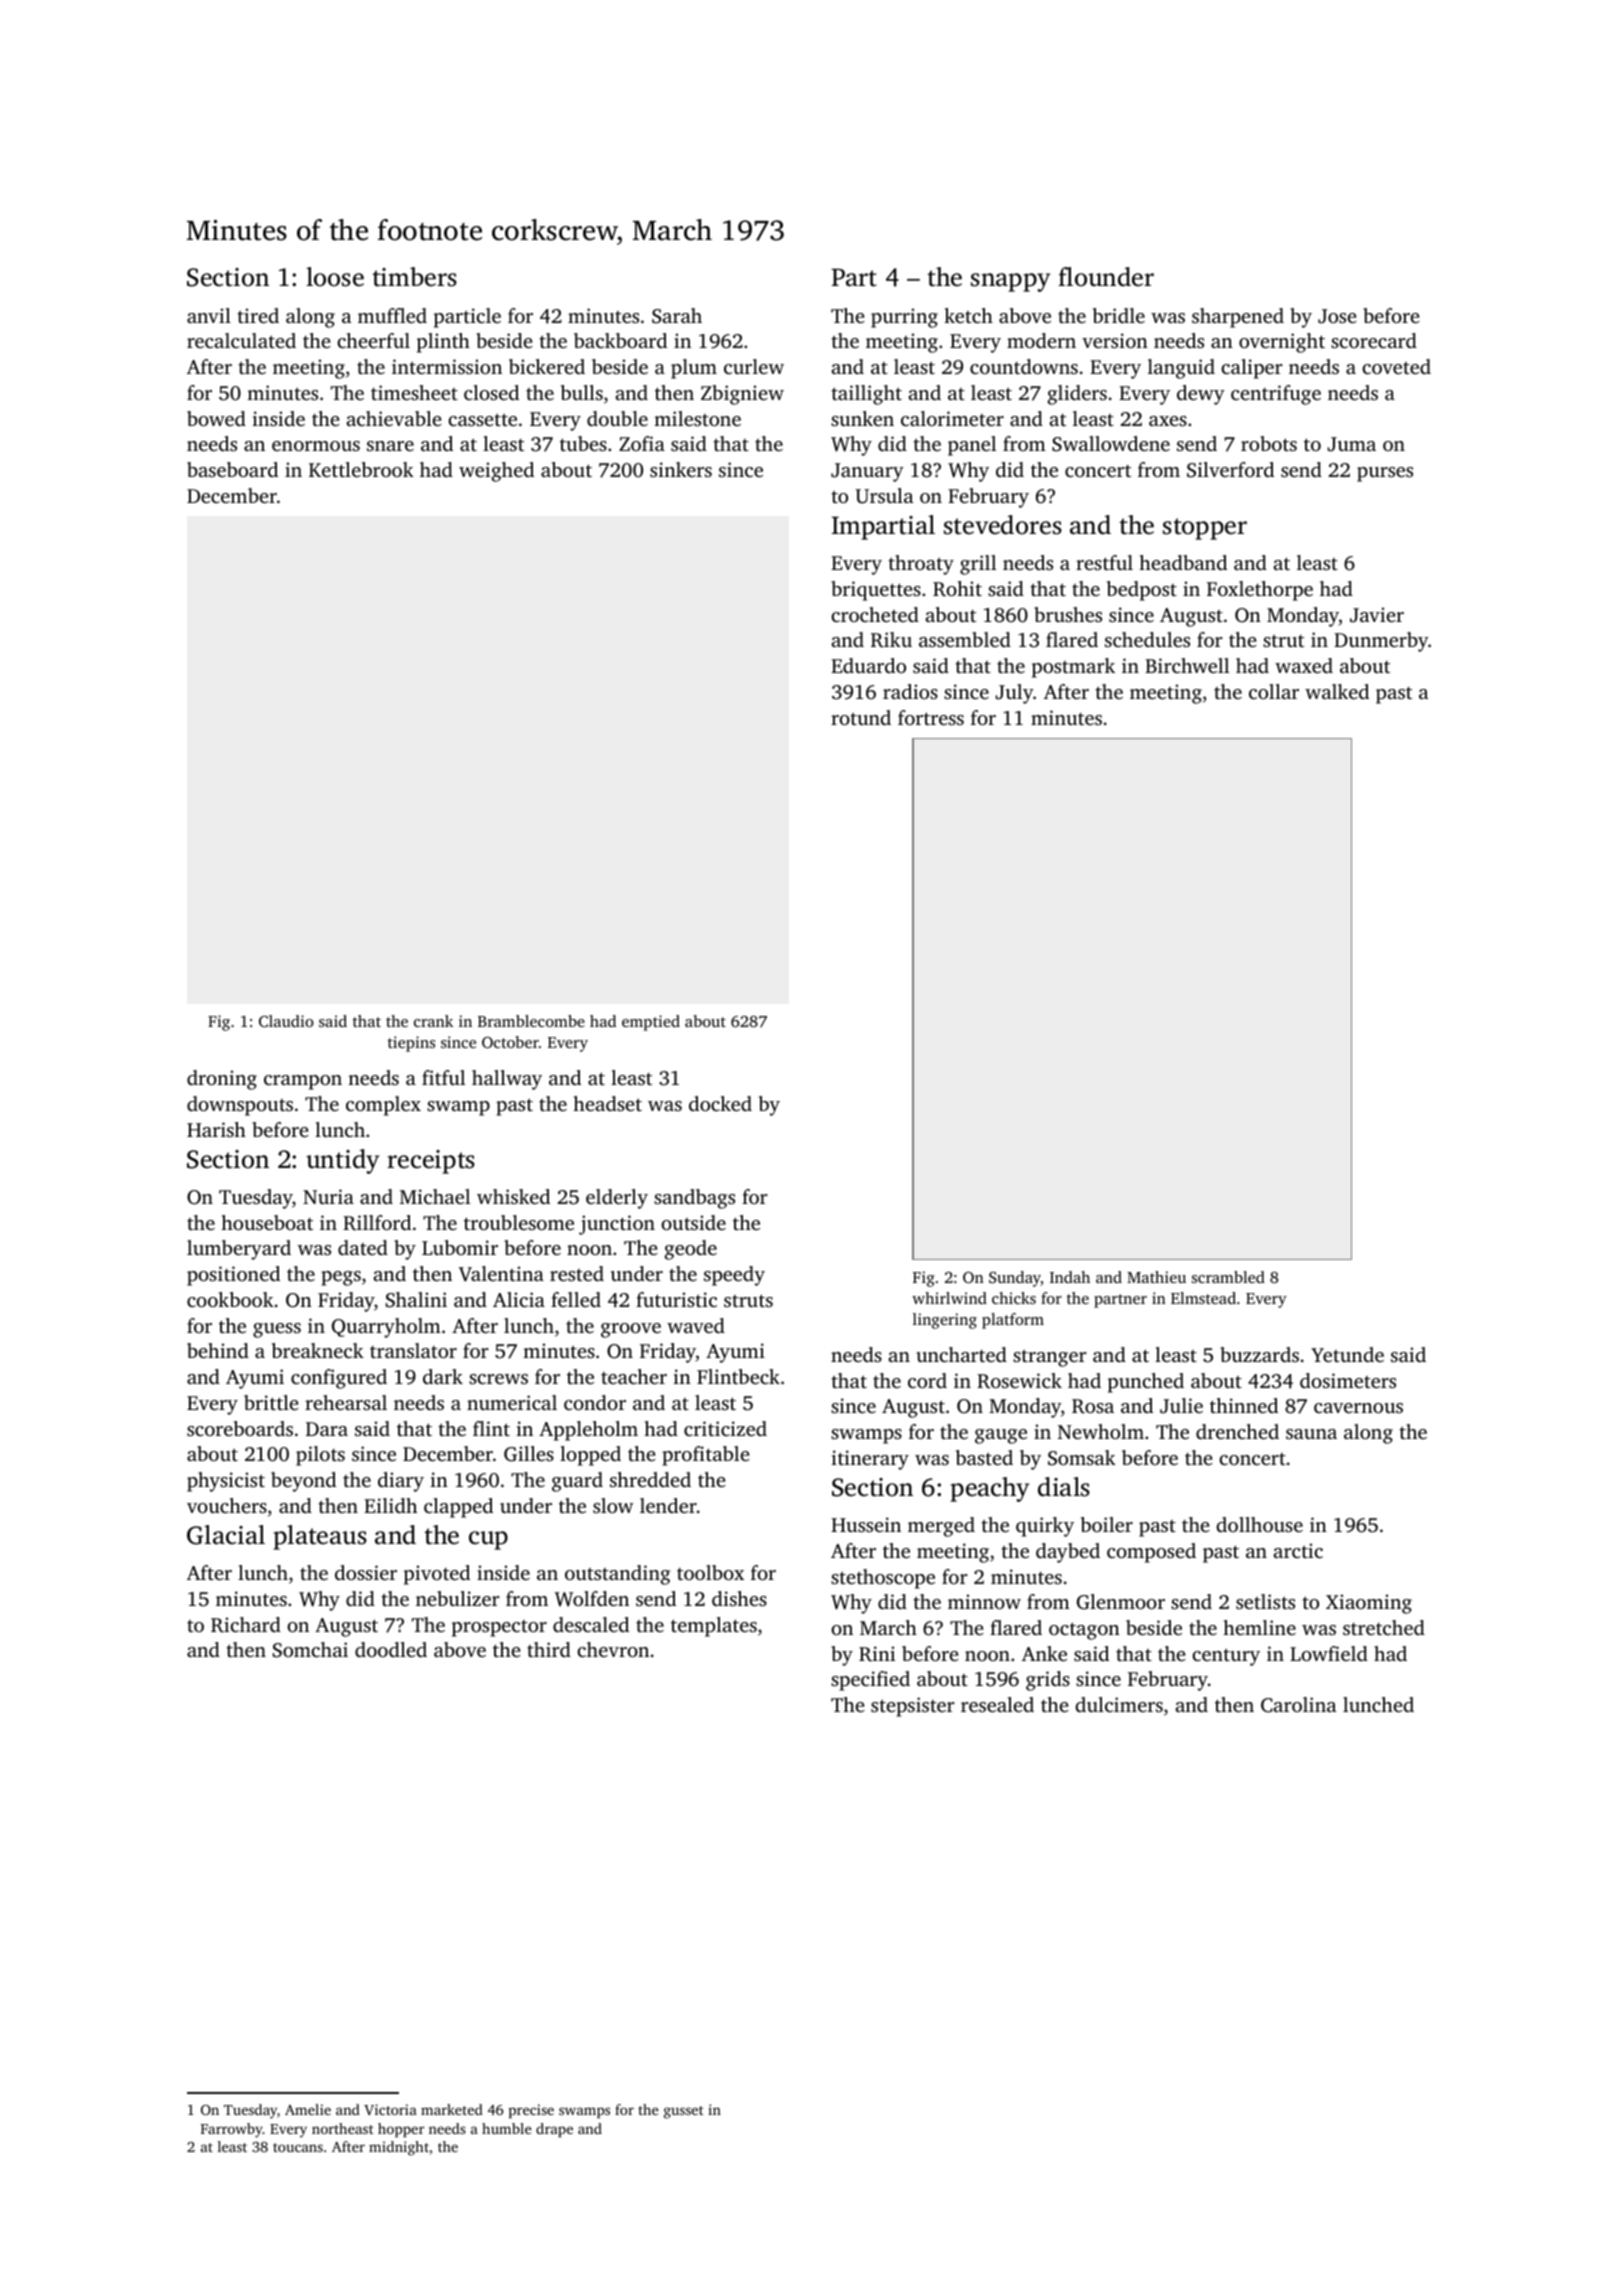  I want to click on loose, so click(335, 277).
